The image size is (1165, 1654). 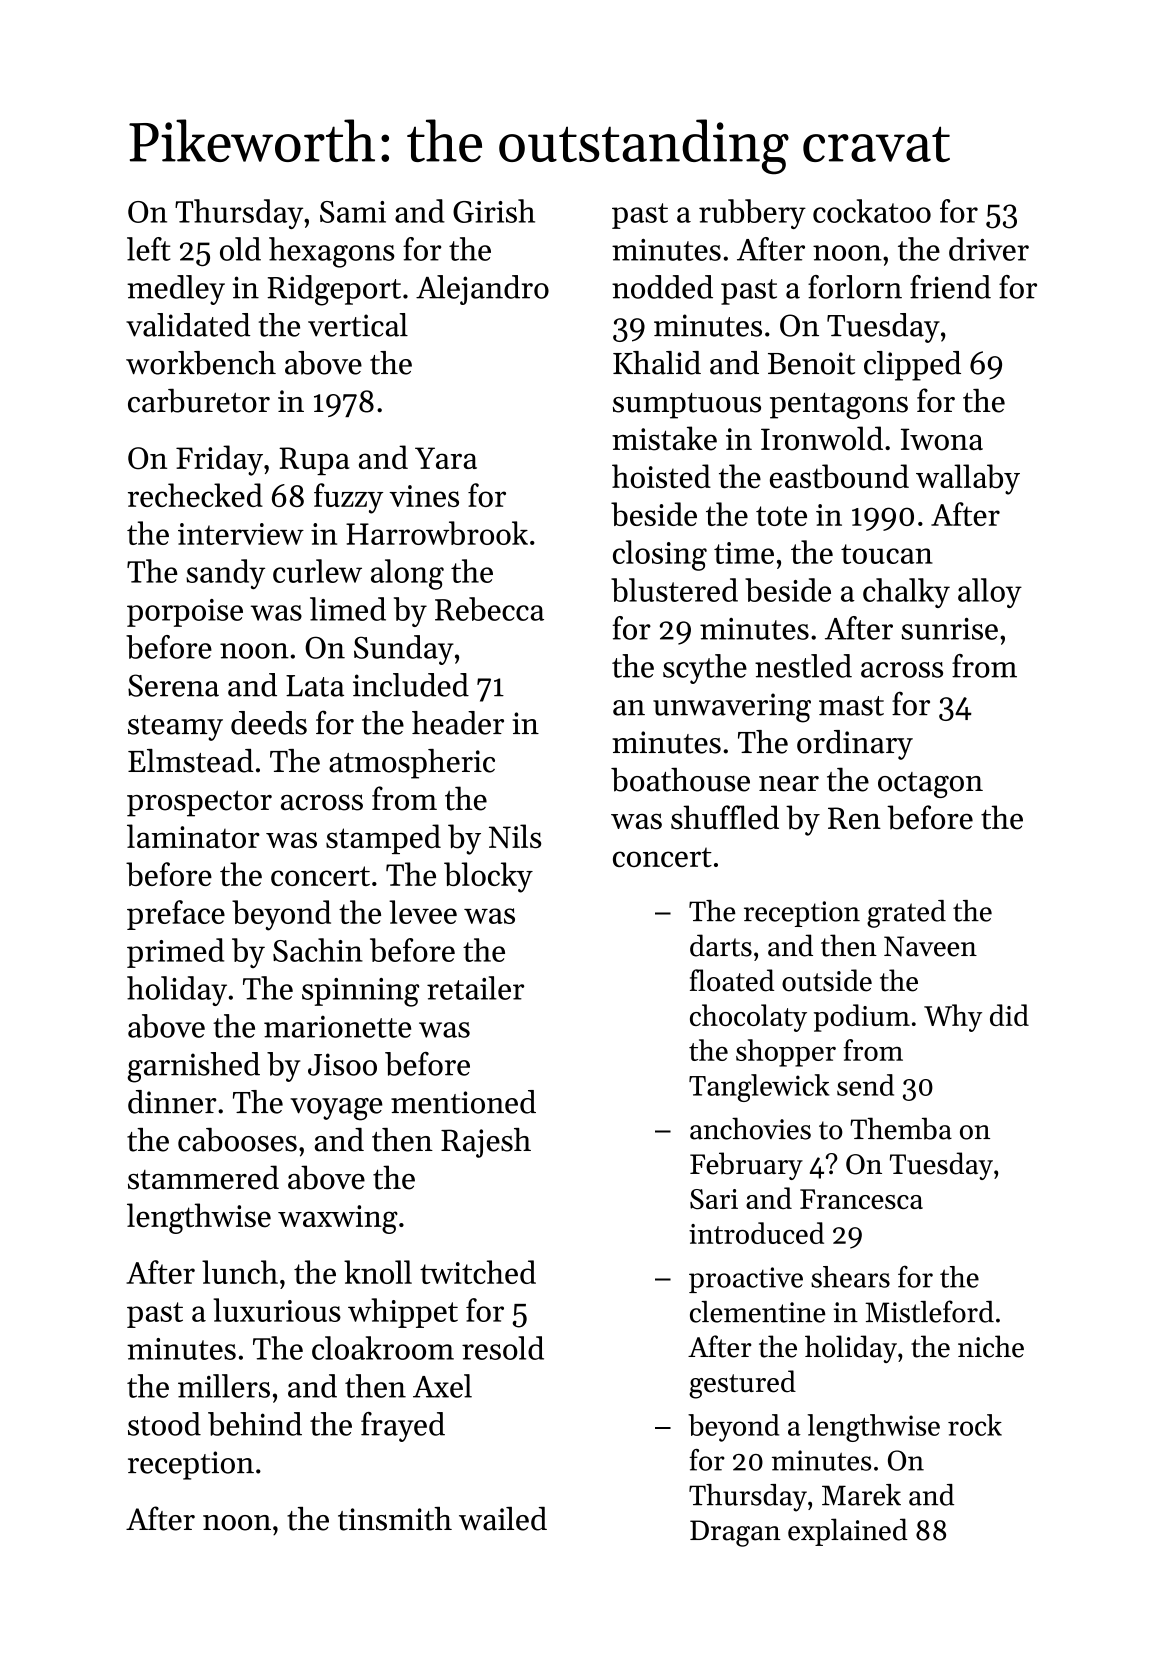 What do you see at coordinates (906, 914) in the screenshot?
I see `grated` at bounding box center [906, 914].
